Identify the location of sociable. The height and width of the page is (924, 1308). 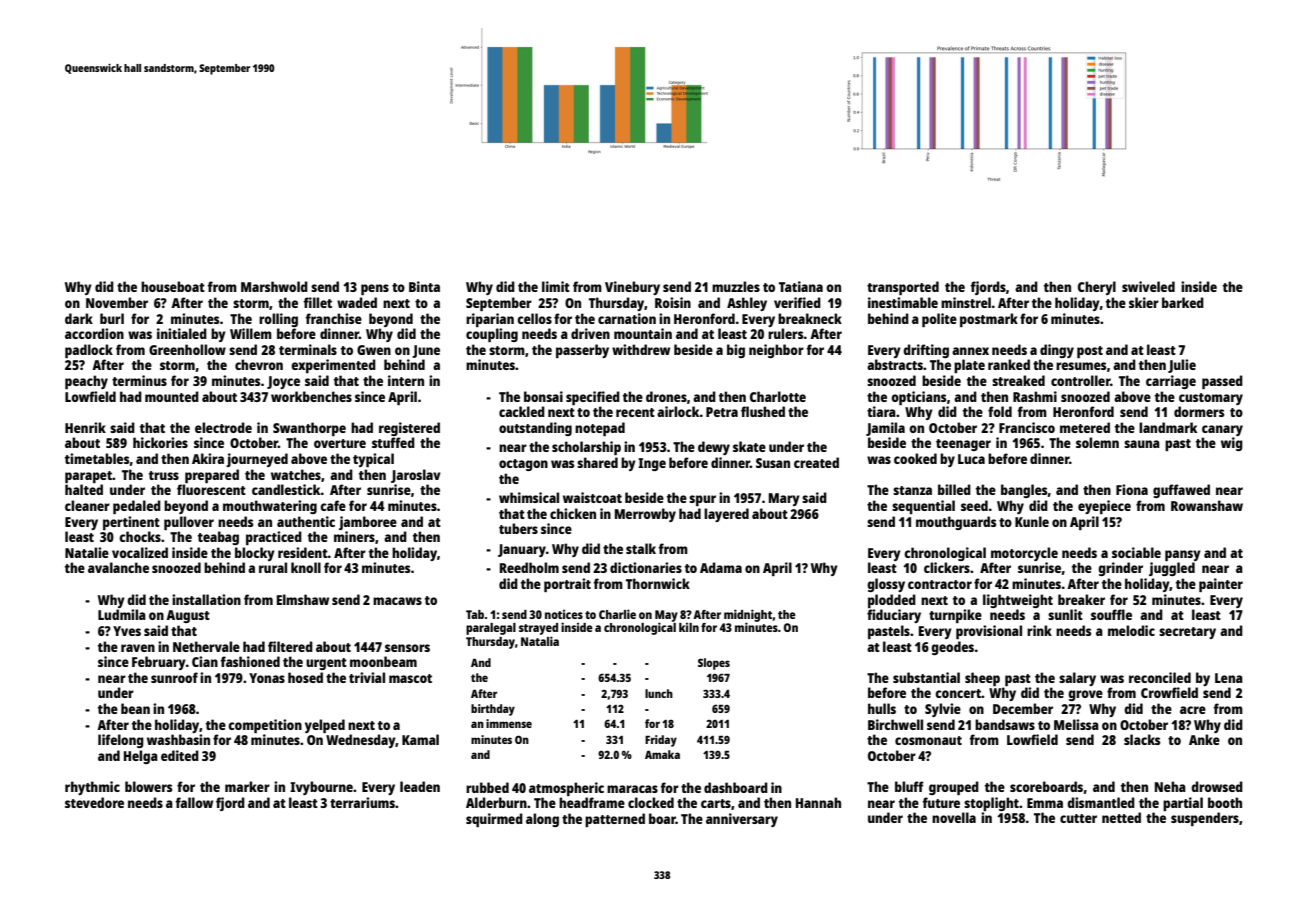
(1136, 552).
